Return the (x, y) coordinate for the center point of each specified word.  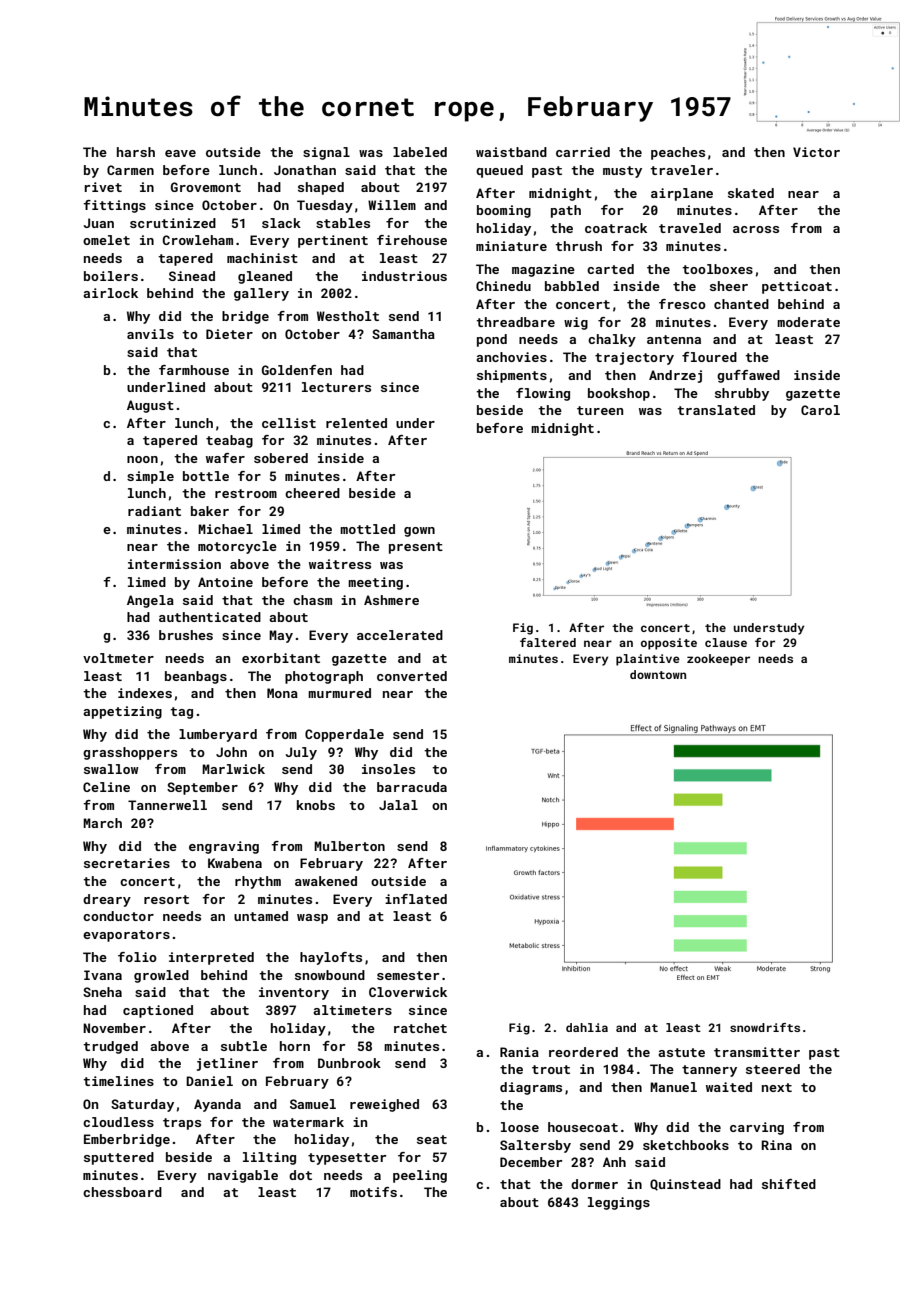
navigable (243, 1176)
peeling (420, 1176)
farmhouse (194, 370)
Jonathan (305, 170)
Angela (150, 601)
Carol (820, 410)
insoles (388, 769)
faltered (548, 642)
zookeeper (718, 660)
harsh (136, 152)
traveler (681, 170)
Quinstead (685, 1185)
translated (716, 410)
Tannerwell (167, 805)
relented (356, 423)
